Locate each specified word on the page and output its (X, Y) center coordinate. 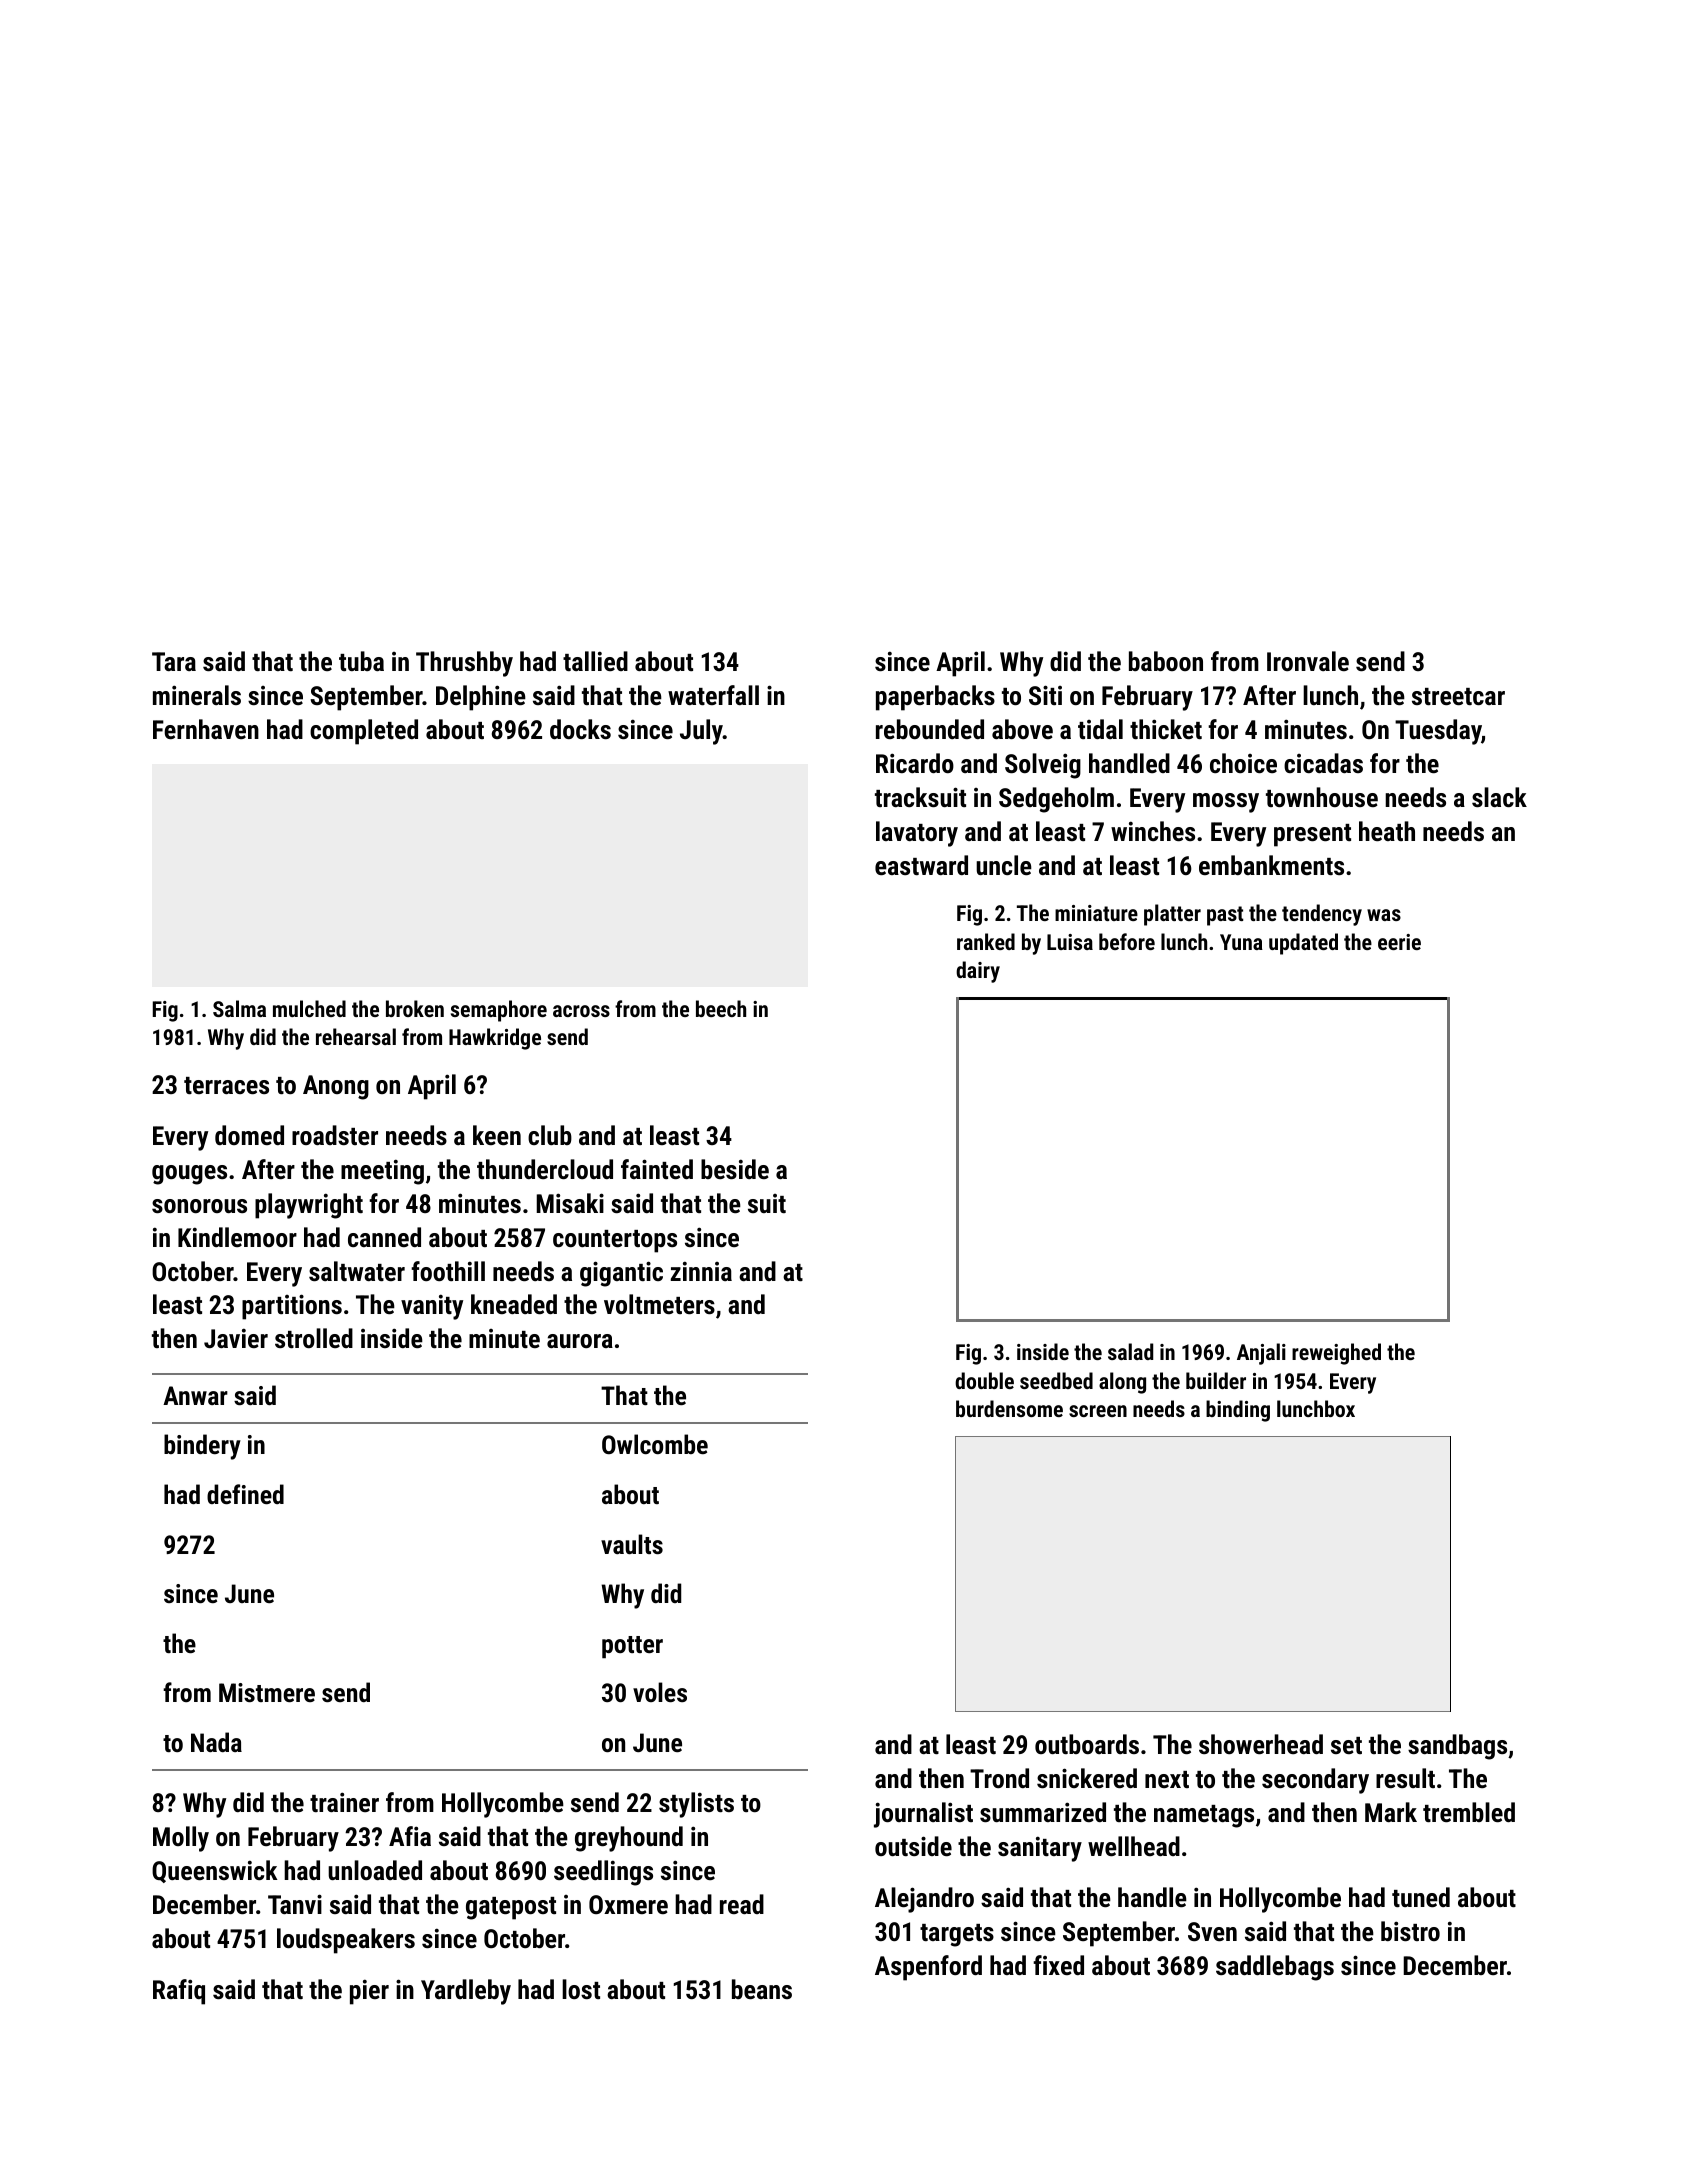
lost (581, 1989)
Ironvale (1308, 661)
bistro (1410, 1931)
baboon (1166, 661)
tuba (361, 661)
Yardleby (466, 1992)
